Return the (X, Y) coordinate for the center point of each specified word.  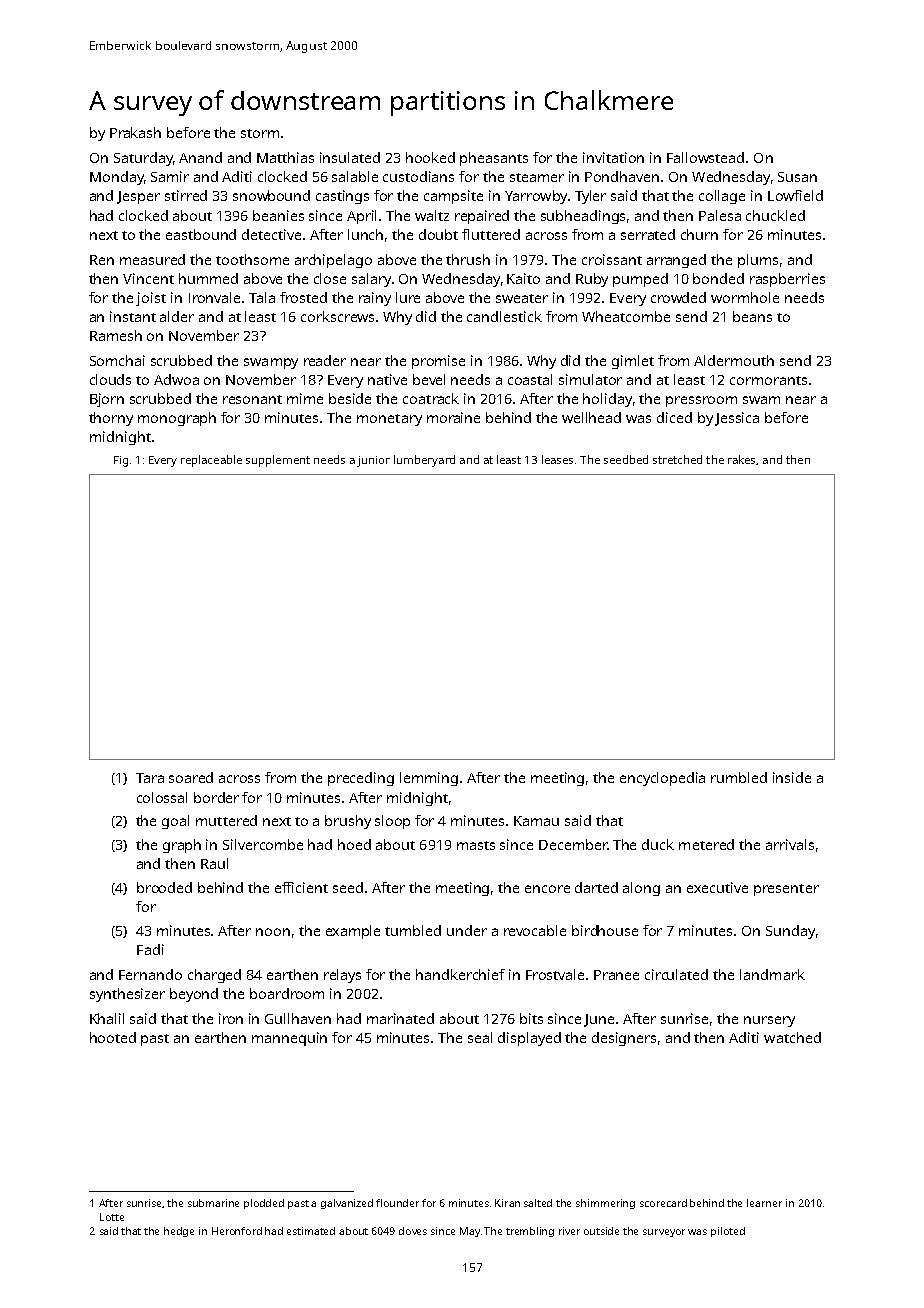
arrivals (790, 844)
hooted (113, 1037)
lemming (429, 779)
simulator (590, 379)
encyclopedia (662, 779)
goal (175, 822)
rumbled (739, 777)
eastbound (201, 234)
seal (480, 1037)
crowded (678, 297)
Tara (150, 778)
